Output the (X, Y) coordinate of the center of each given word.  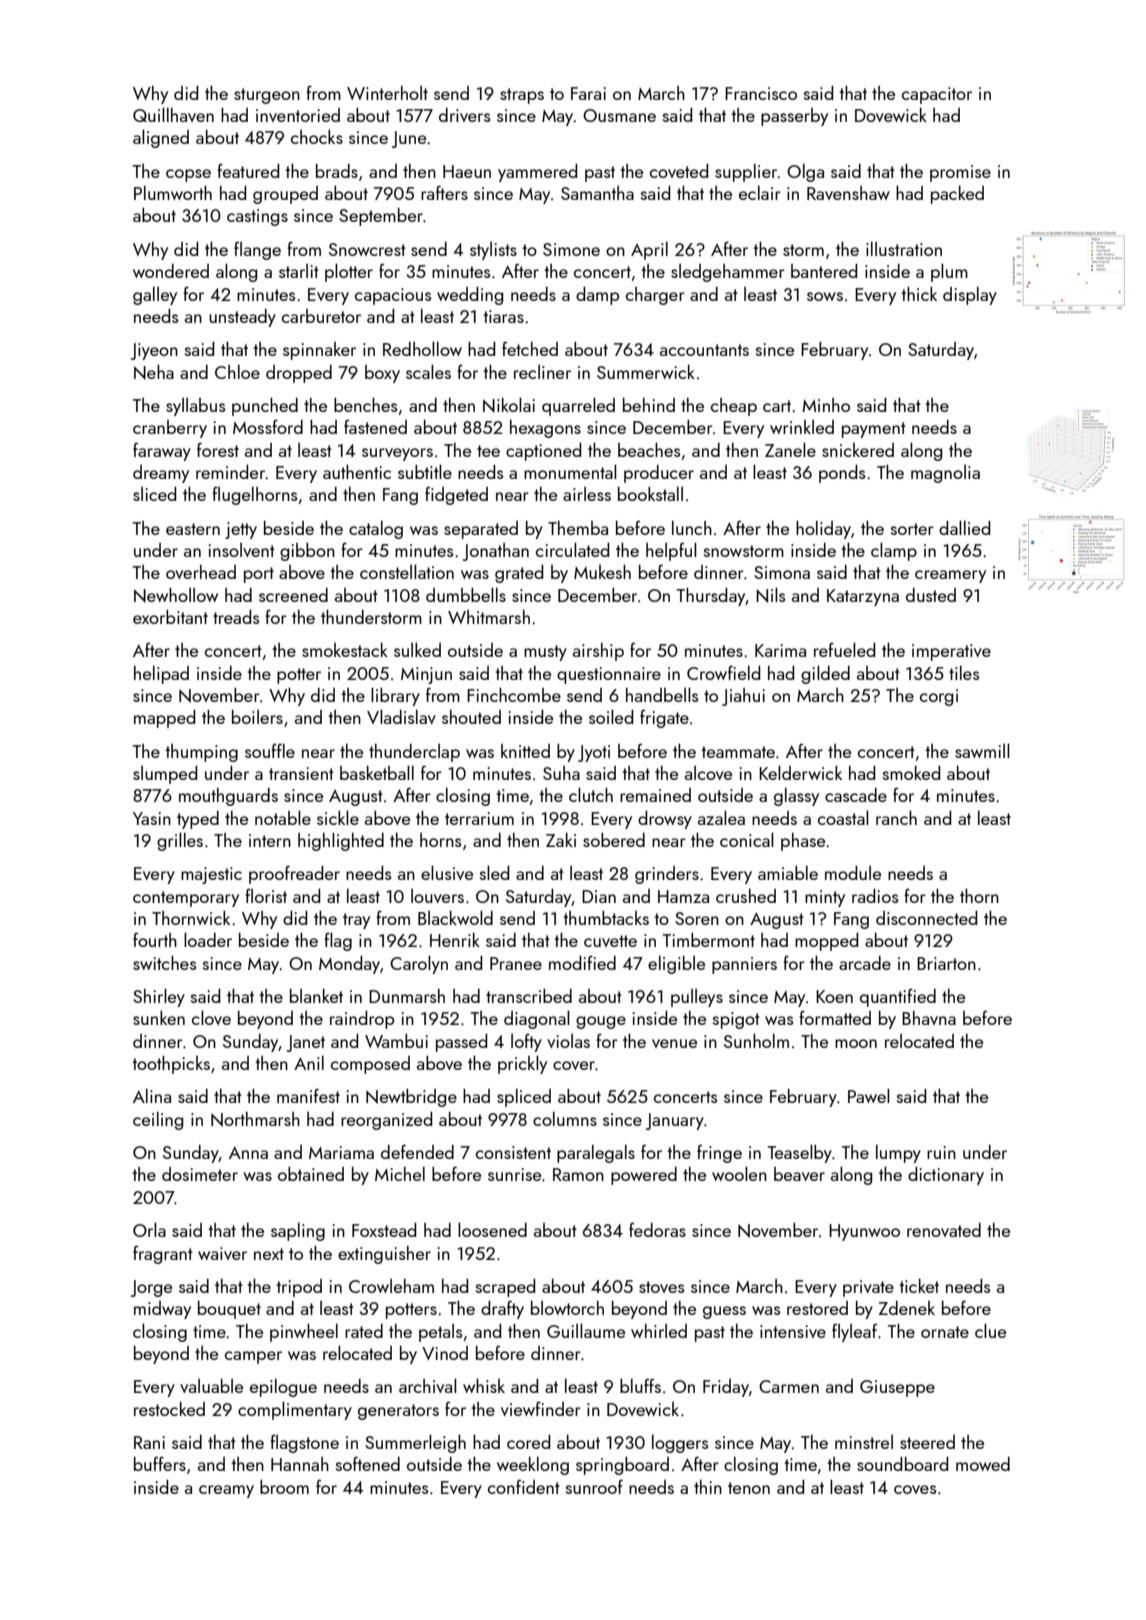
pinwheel (304, 1332)
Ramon (578, 1174)
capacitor (937, 95)
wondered (171, 271)
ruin (941, 1152)
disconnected (926, 918)
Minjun (426, 675)
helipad (161, 674)
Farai (588, 93)
